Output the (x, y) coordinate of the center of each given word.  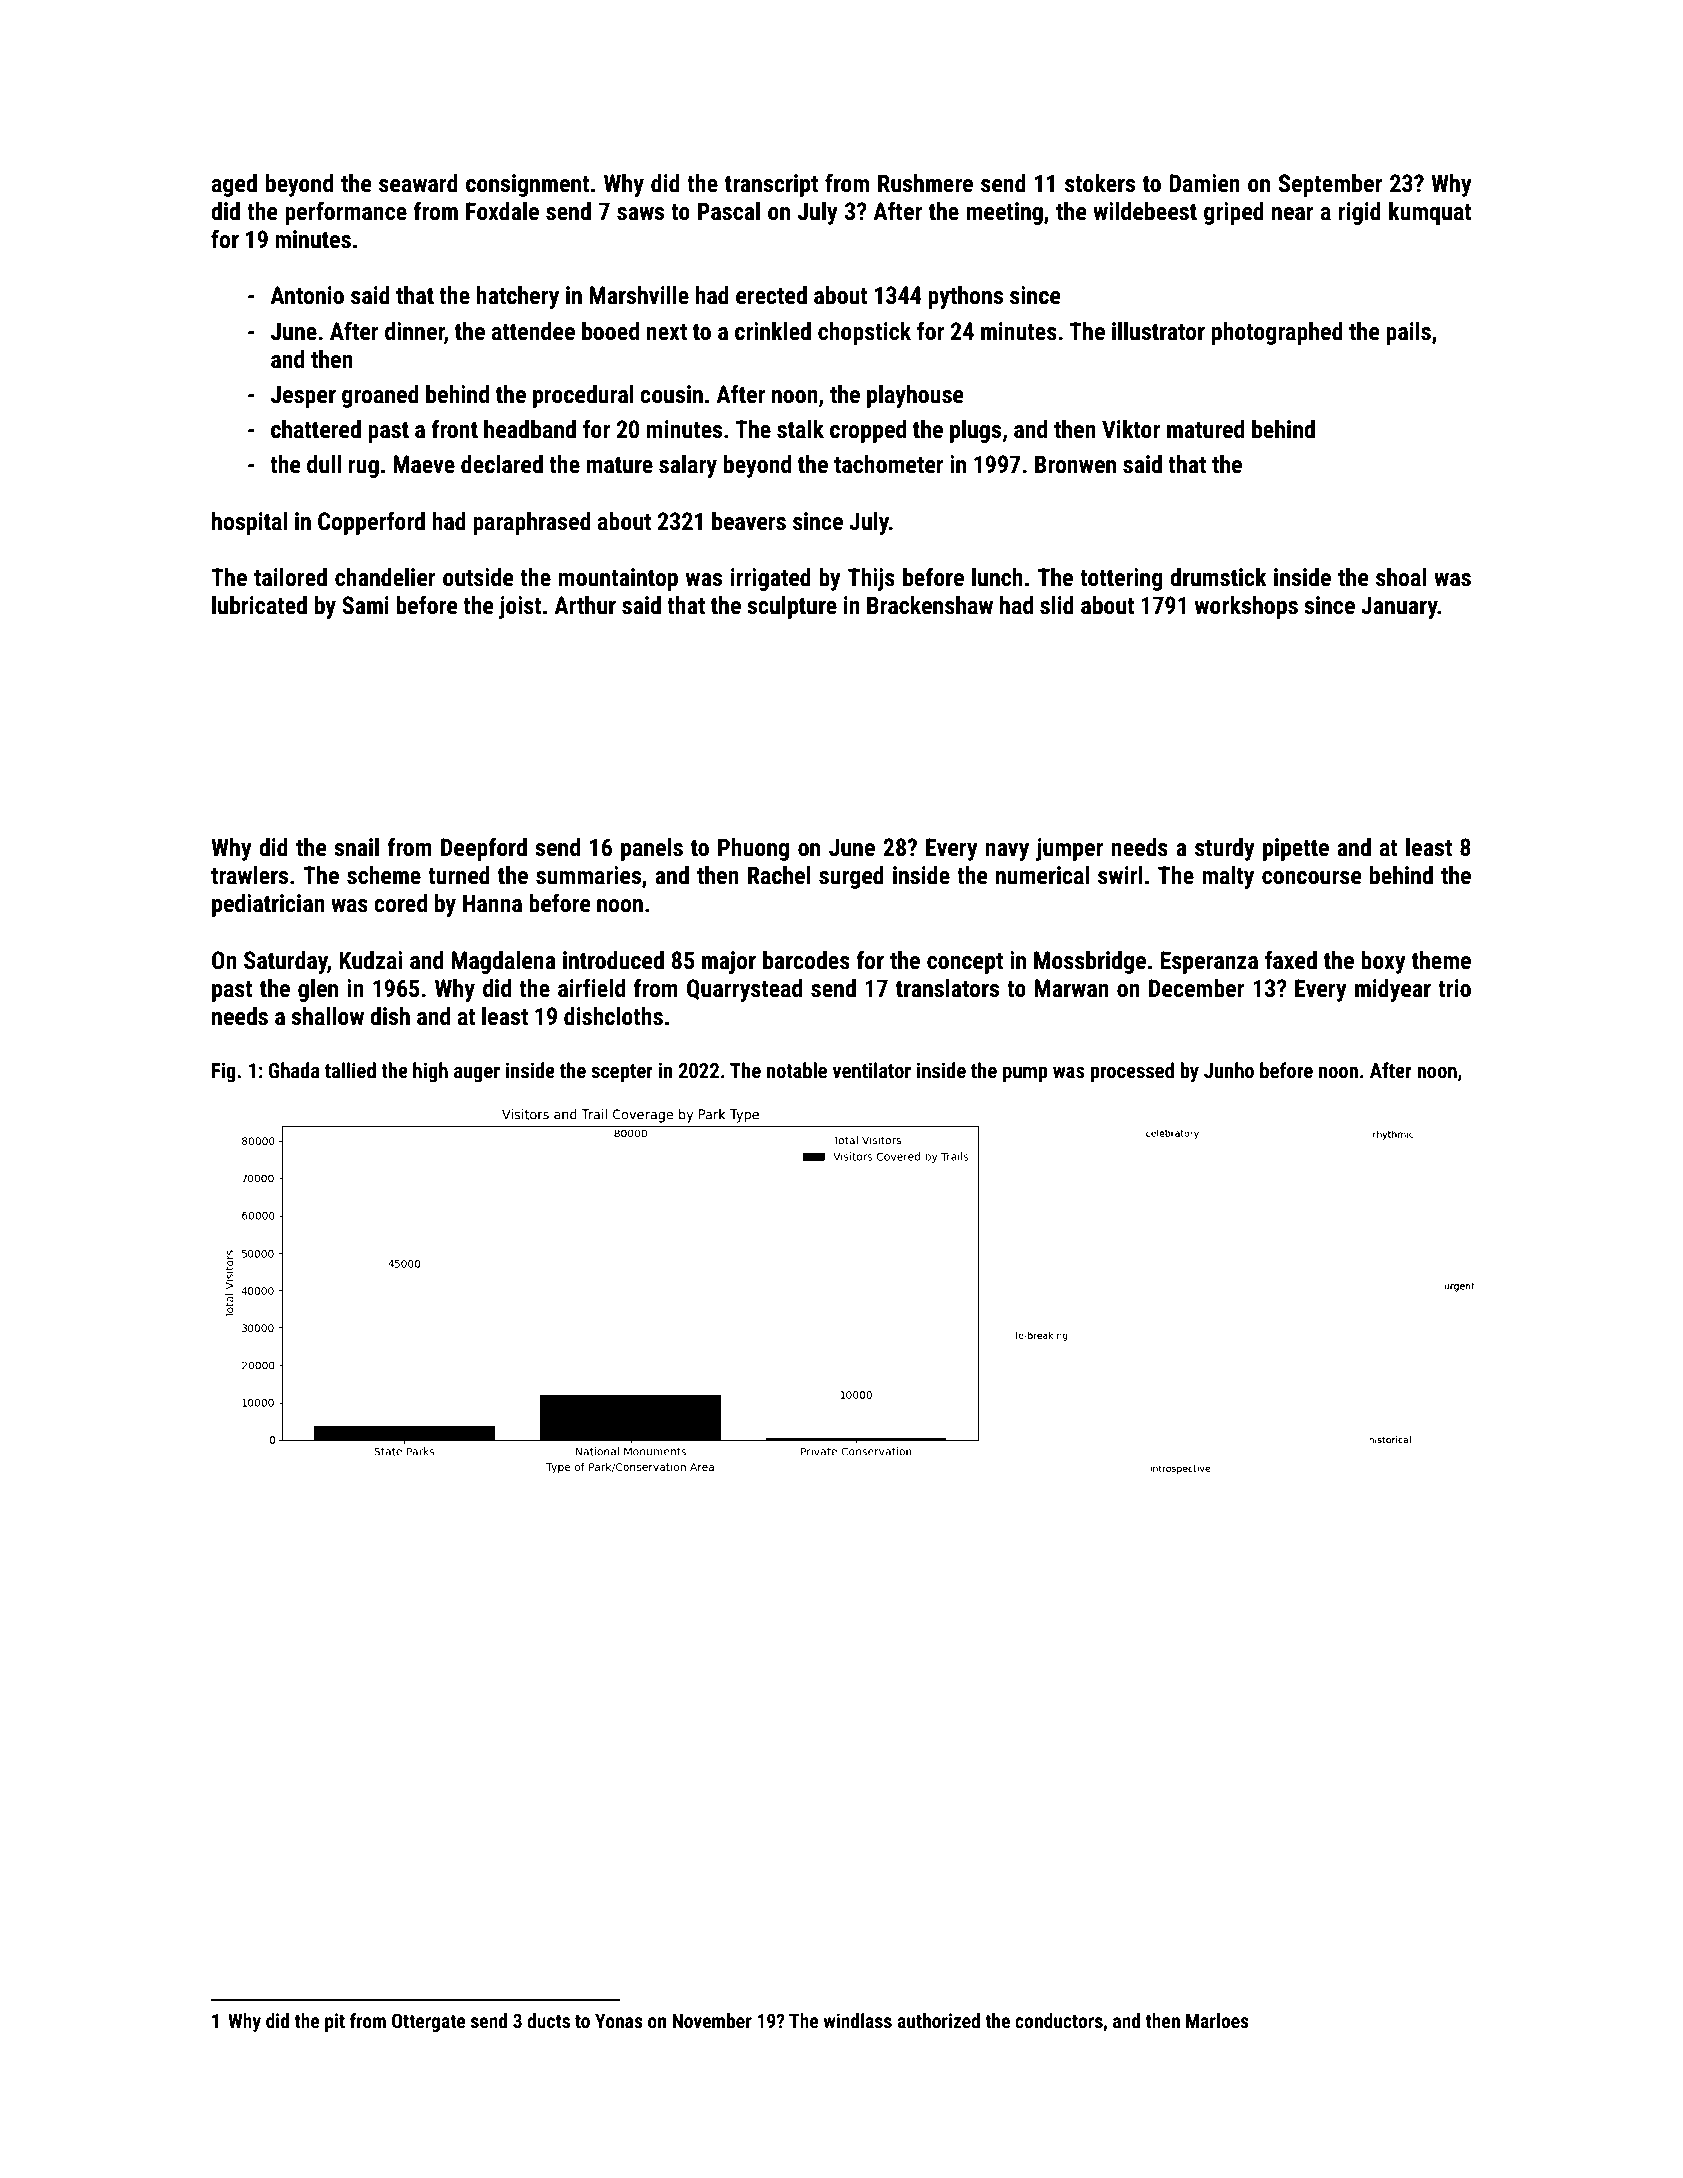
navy (1007, 852)
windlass (858, 2020)
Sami (365, 605)
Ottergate (429, 2022)
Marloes (1217, 2020)
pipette (1296, 849)
